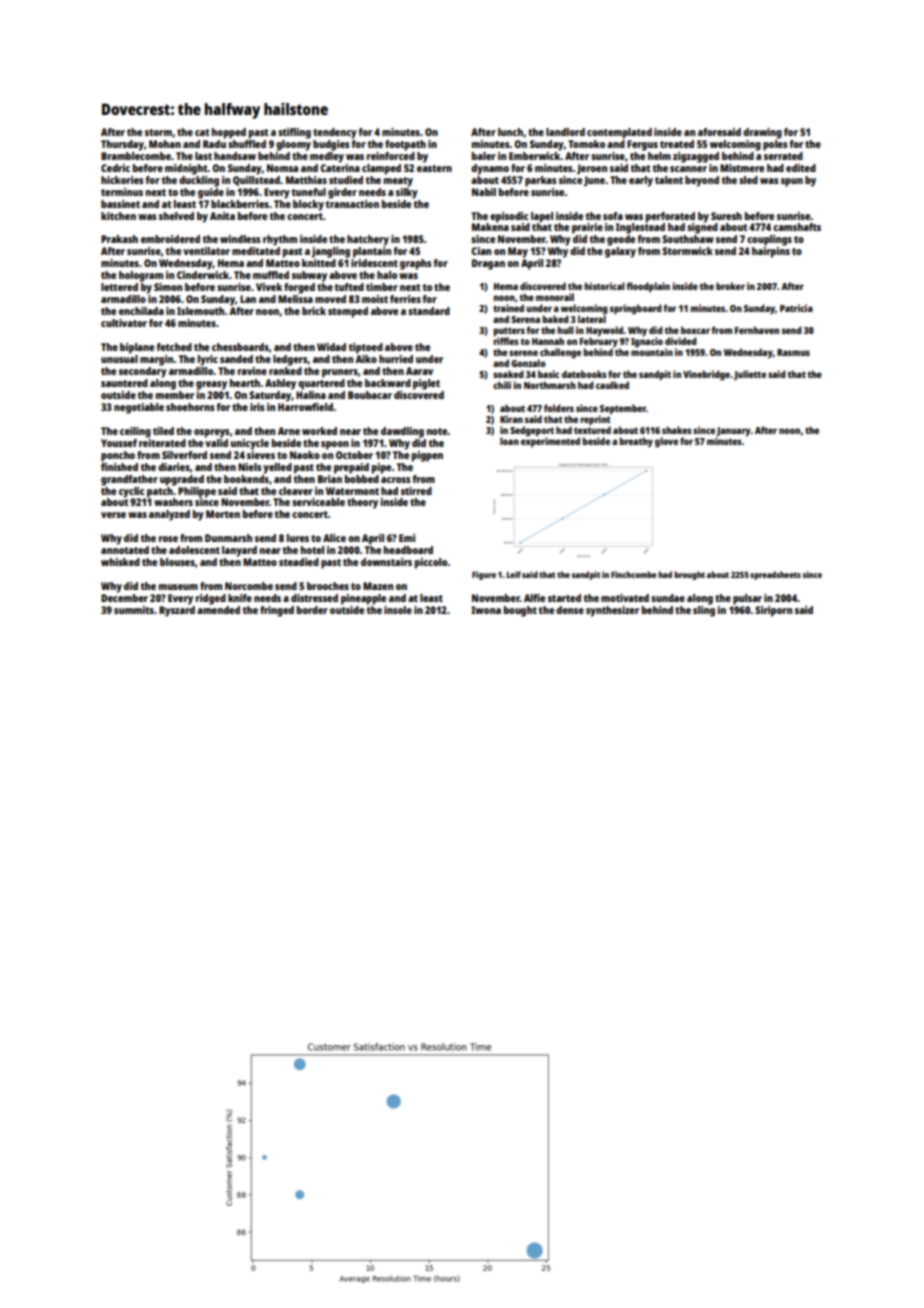 The image size is (924, 1308). I want to click on tiptoed, so click(366, 348).
